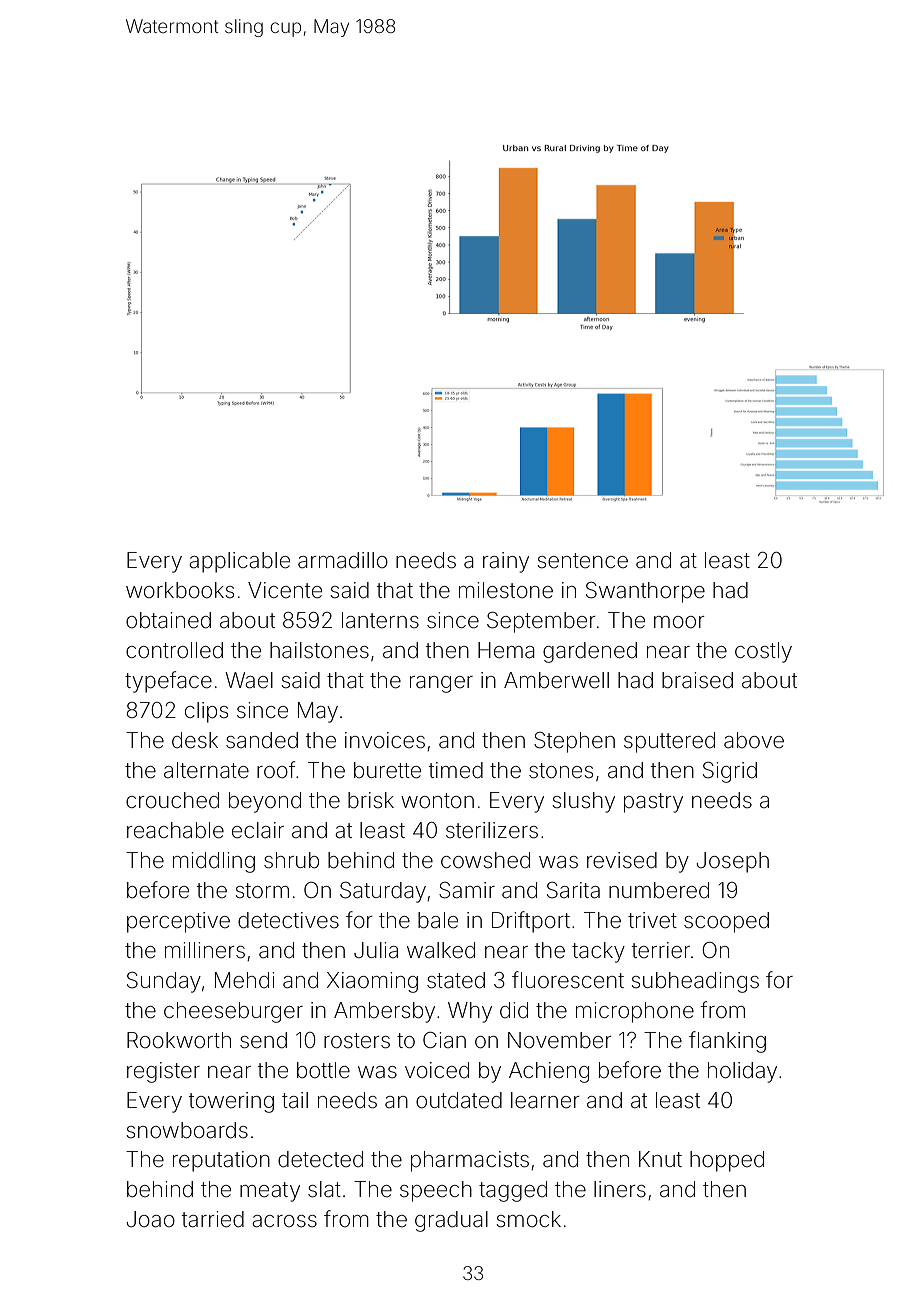 The height and width of the screenshot is (1311, 924). Describe the element at coordinates (549, 1072) in the screenshot. I see `Achieng` at that location.
